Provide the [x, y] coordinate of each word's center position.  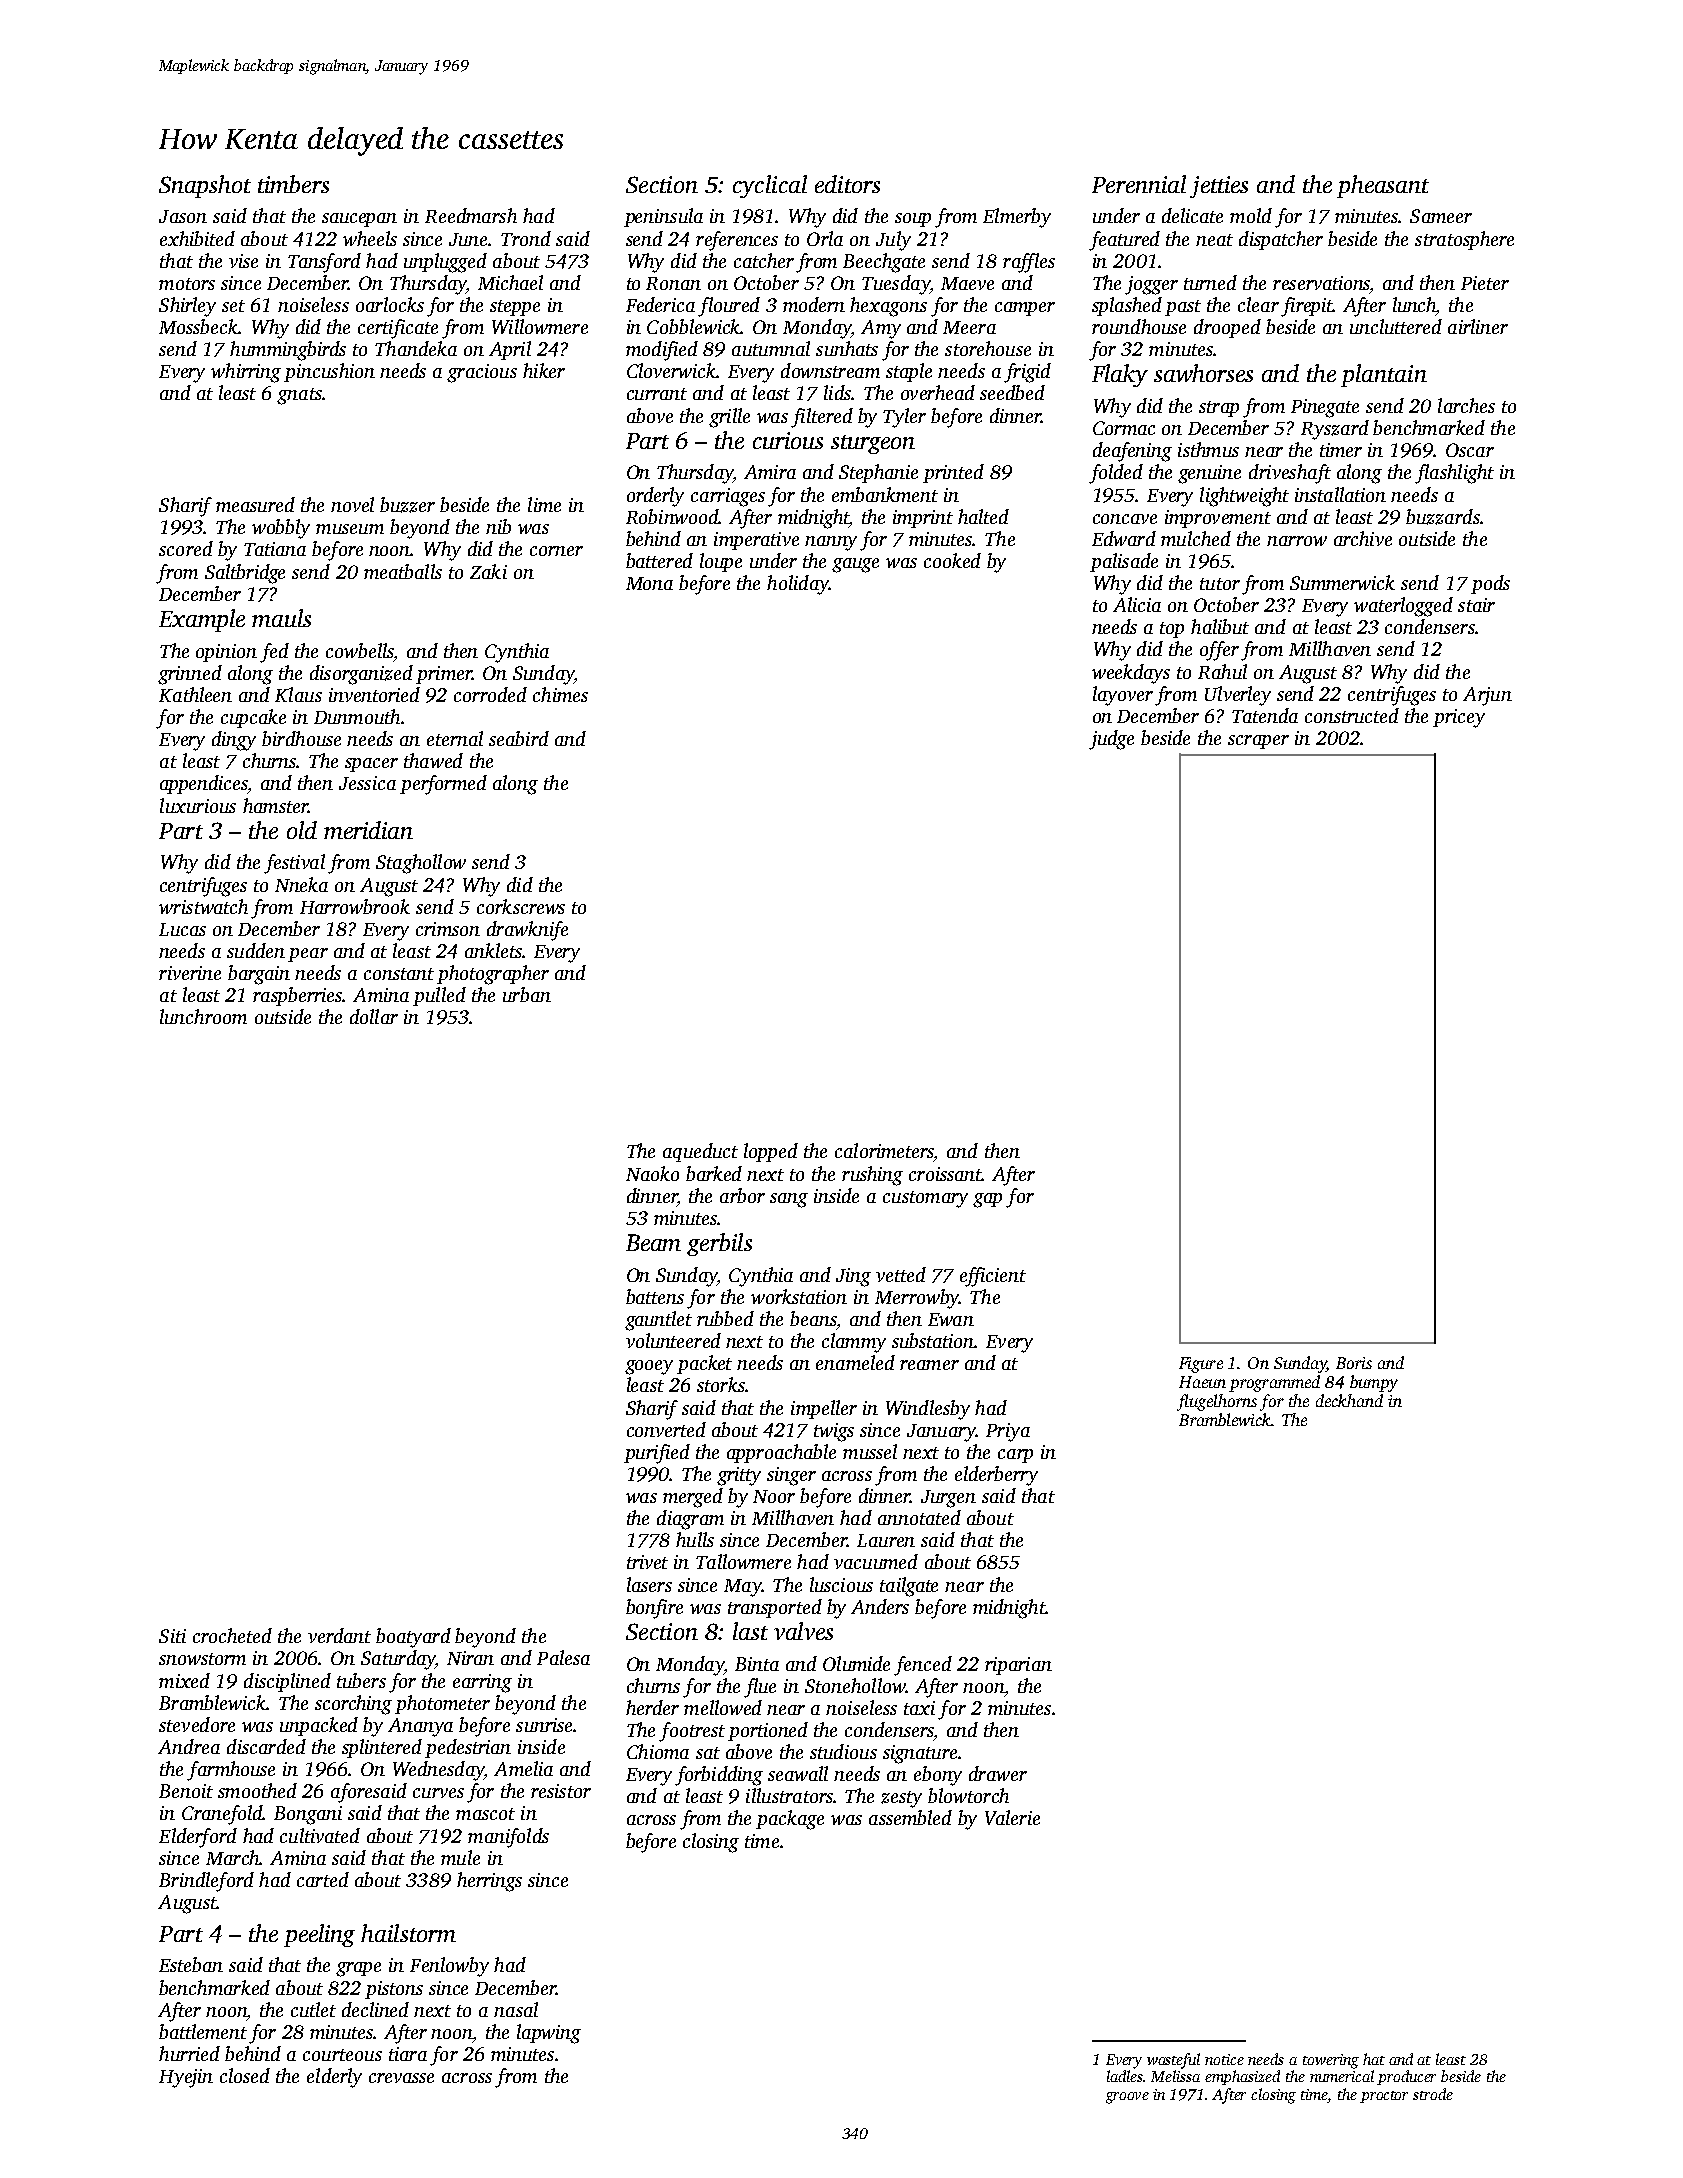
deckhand [1349, 1400]
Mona [649, 583]
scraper [1258, 742]
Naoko [652, 1173]
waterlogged [1403, 607]
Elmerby [1017, 218]
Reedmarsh [471, 215]
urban [527, 994]
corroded [490, 694]
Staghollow [421, 864]
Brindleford [206, 1882]
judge [1111, 740]
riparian [1018, 1666]
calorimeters [884, 1150]
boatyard [413, 1638]
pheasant [1383, 186]
